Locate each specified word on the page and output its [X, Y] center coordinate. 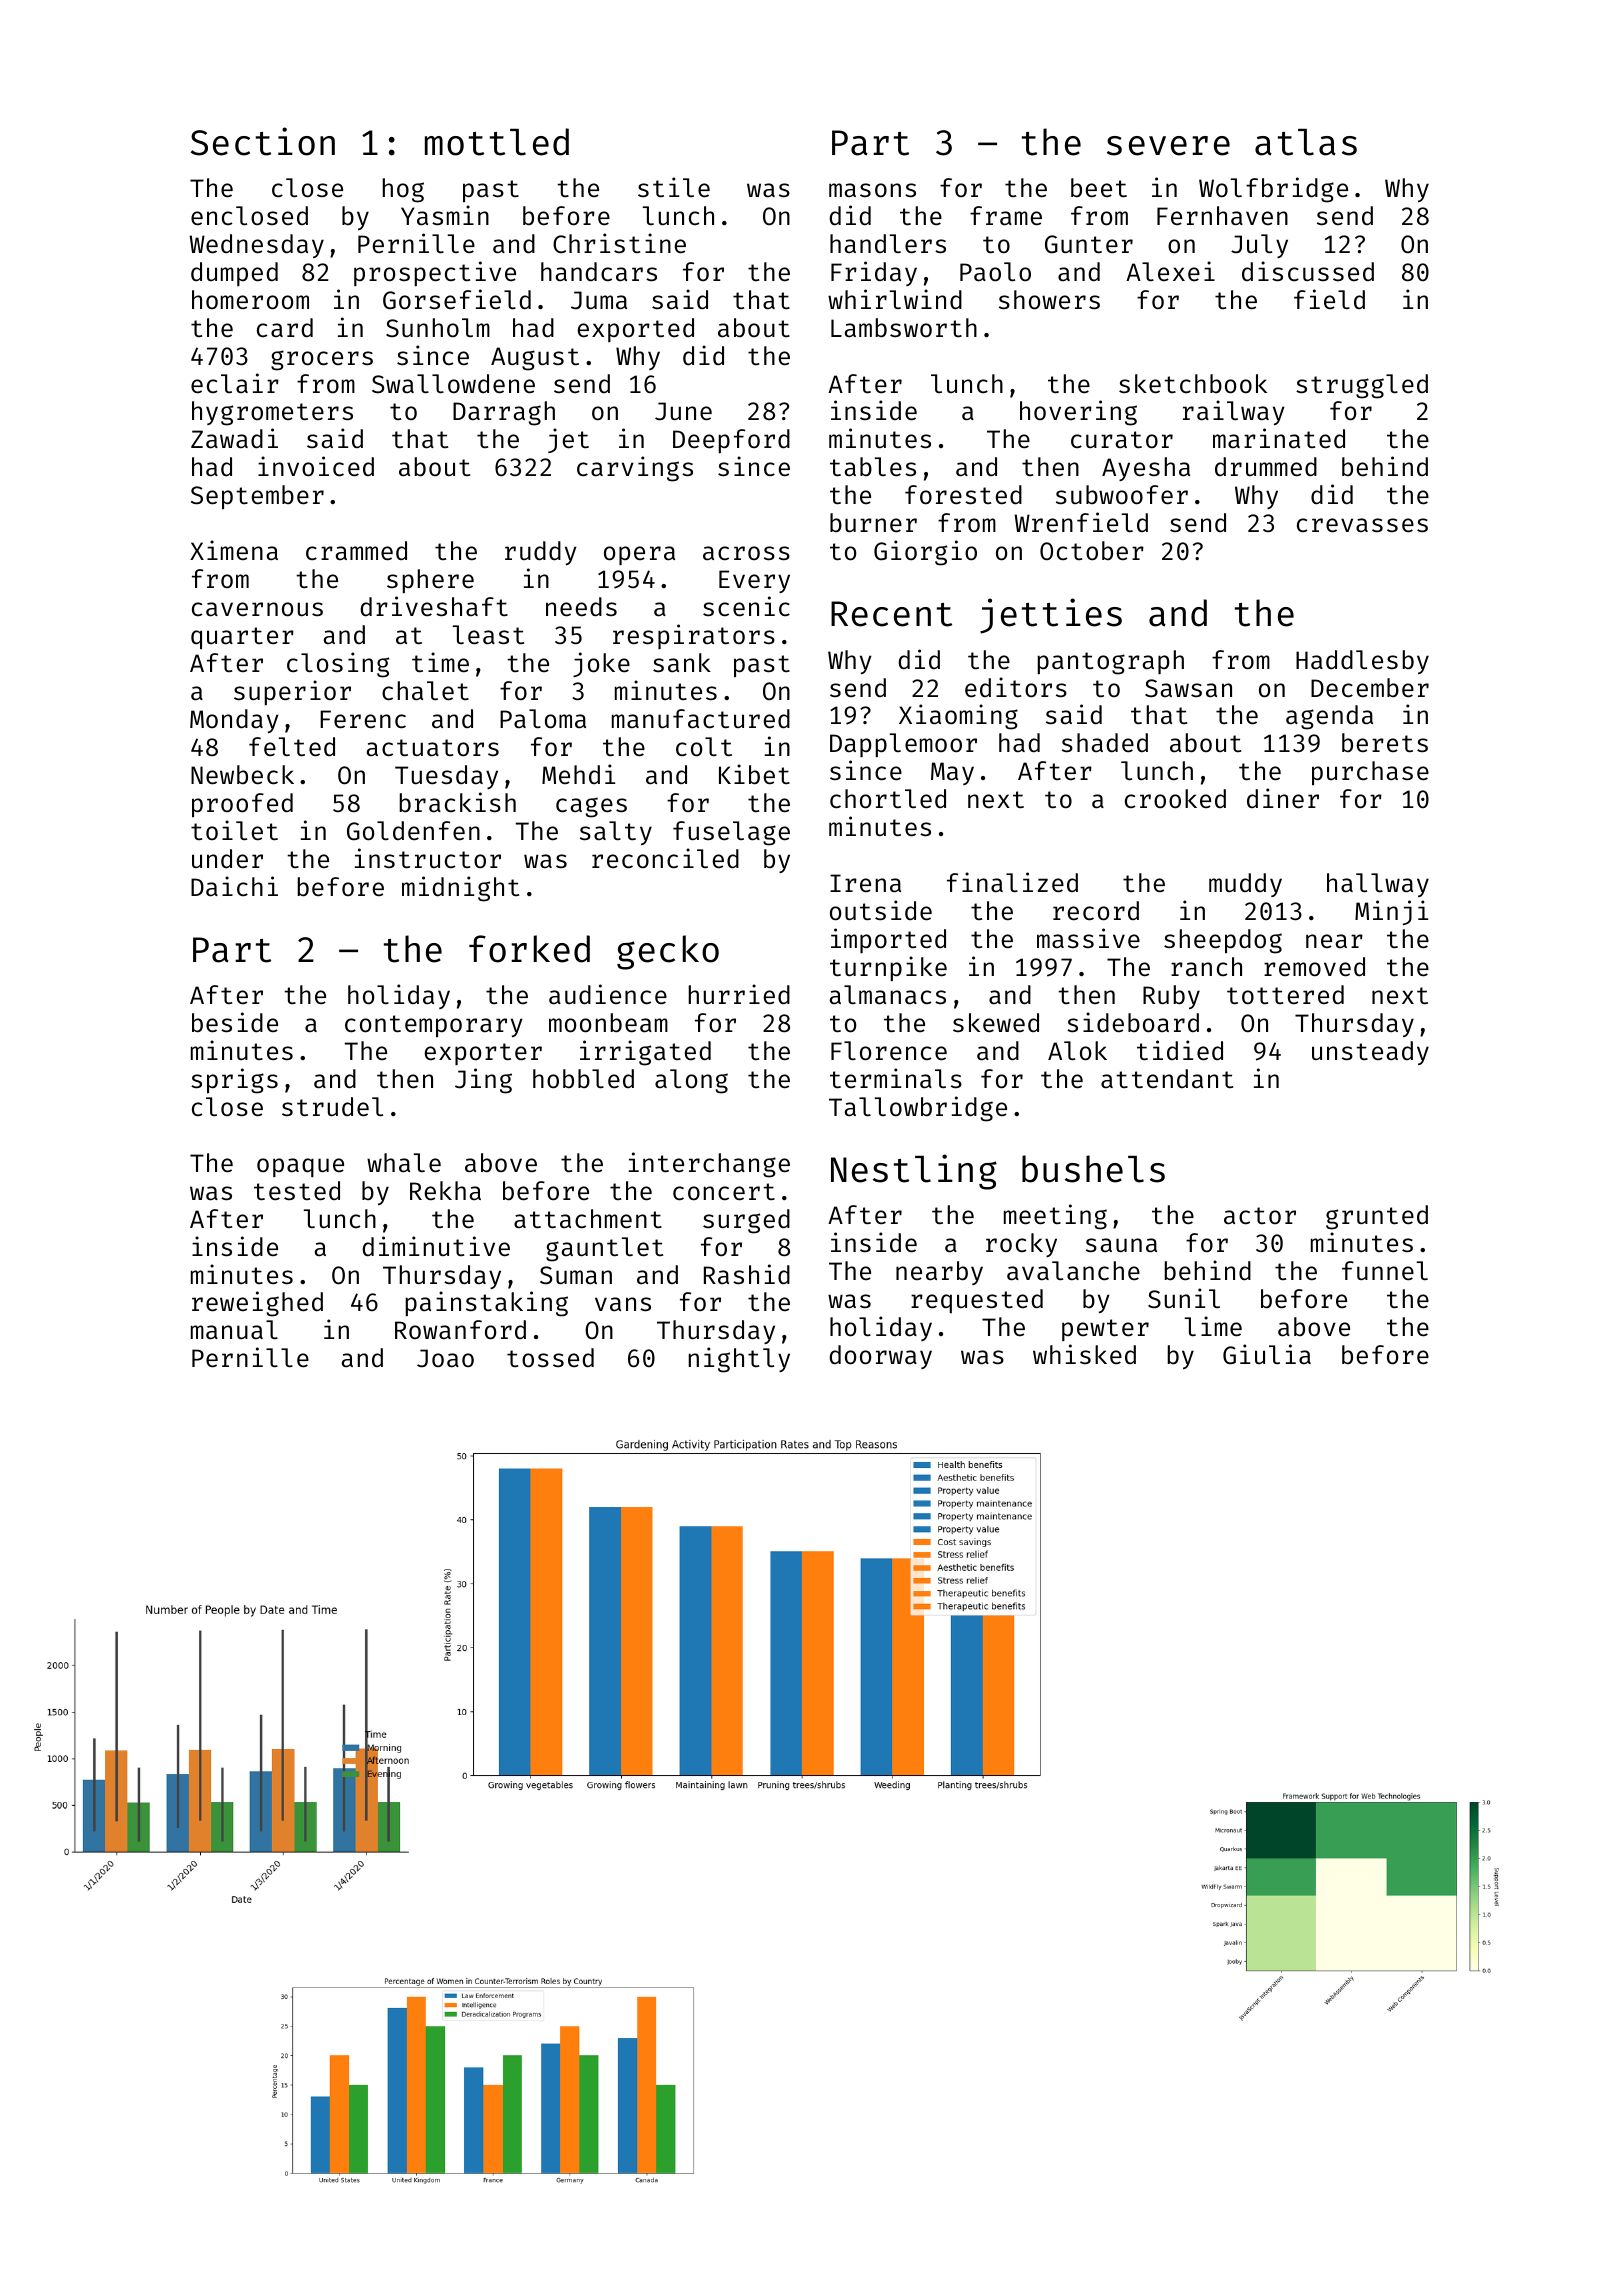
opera [639, 555]
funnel [1385, 1271]
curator [1122, 440]
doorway [880, 1357]
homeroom [250, 300]
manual [234, 1330]
